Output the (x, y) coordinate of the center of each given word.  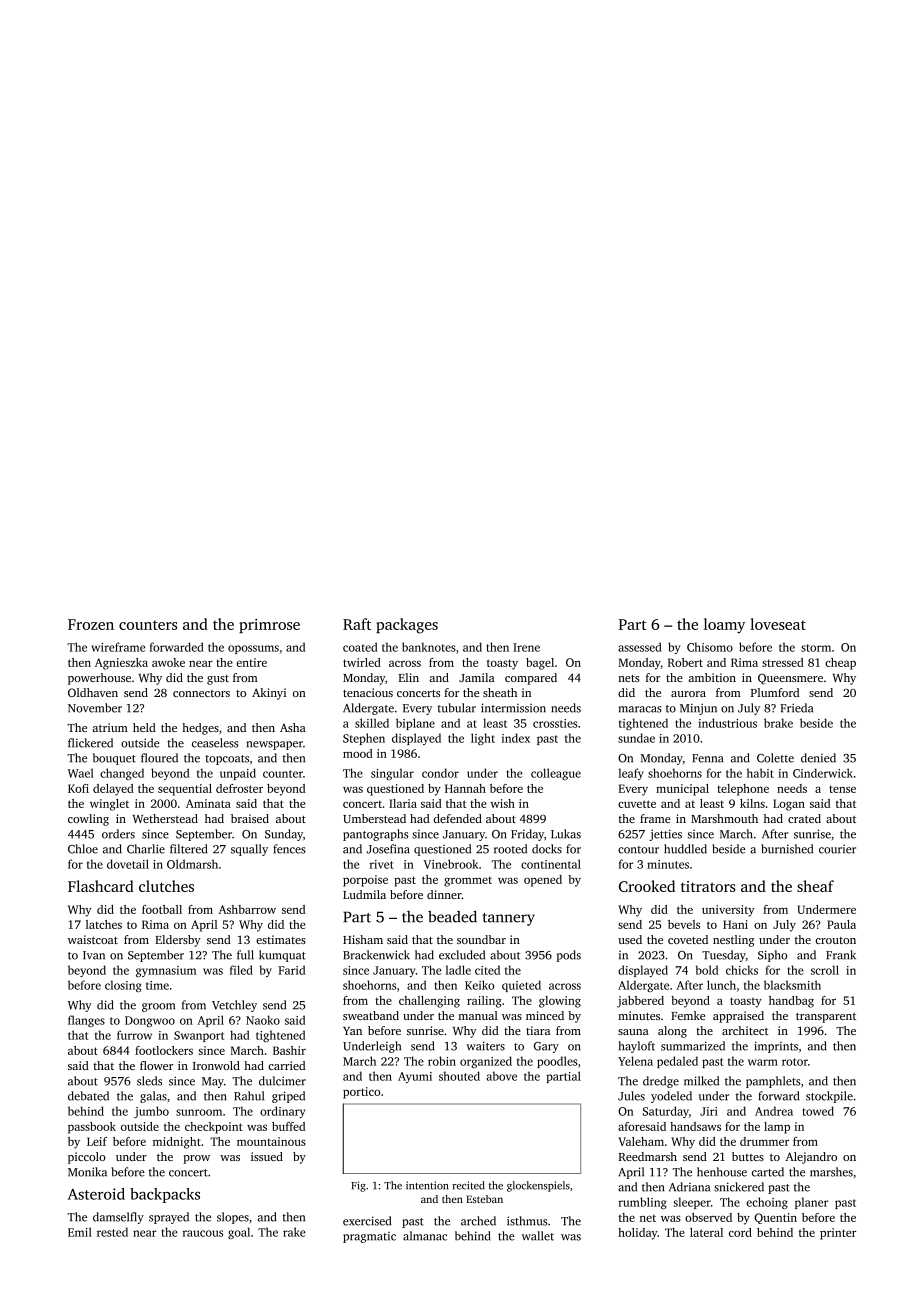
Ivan (94, 955)
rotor (795, 1062)
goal (239, 1233)
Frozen (91, 624)
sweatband (371, 1015)
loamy (724, 626)
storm (816, 648)
